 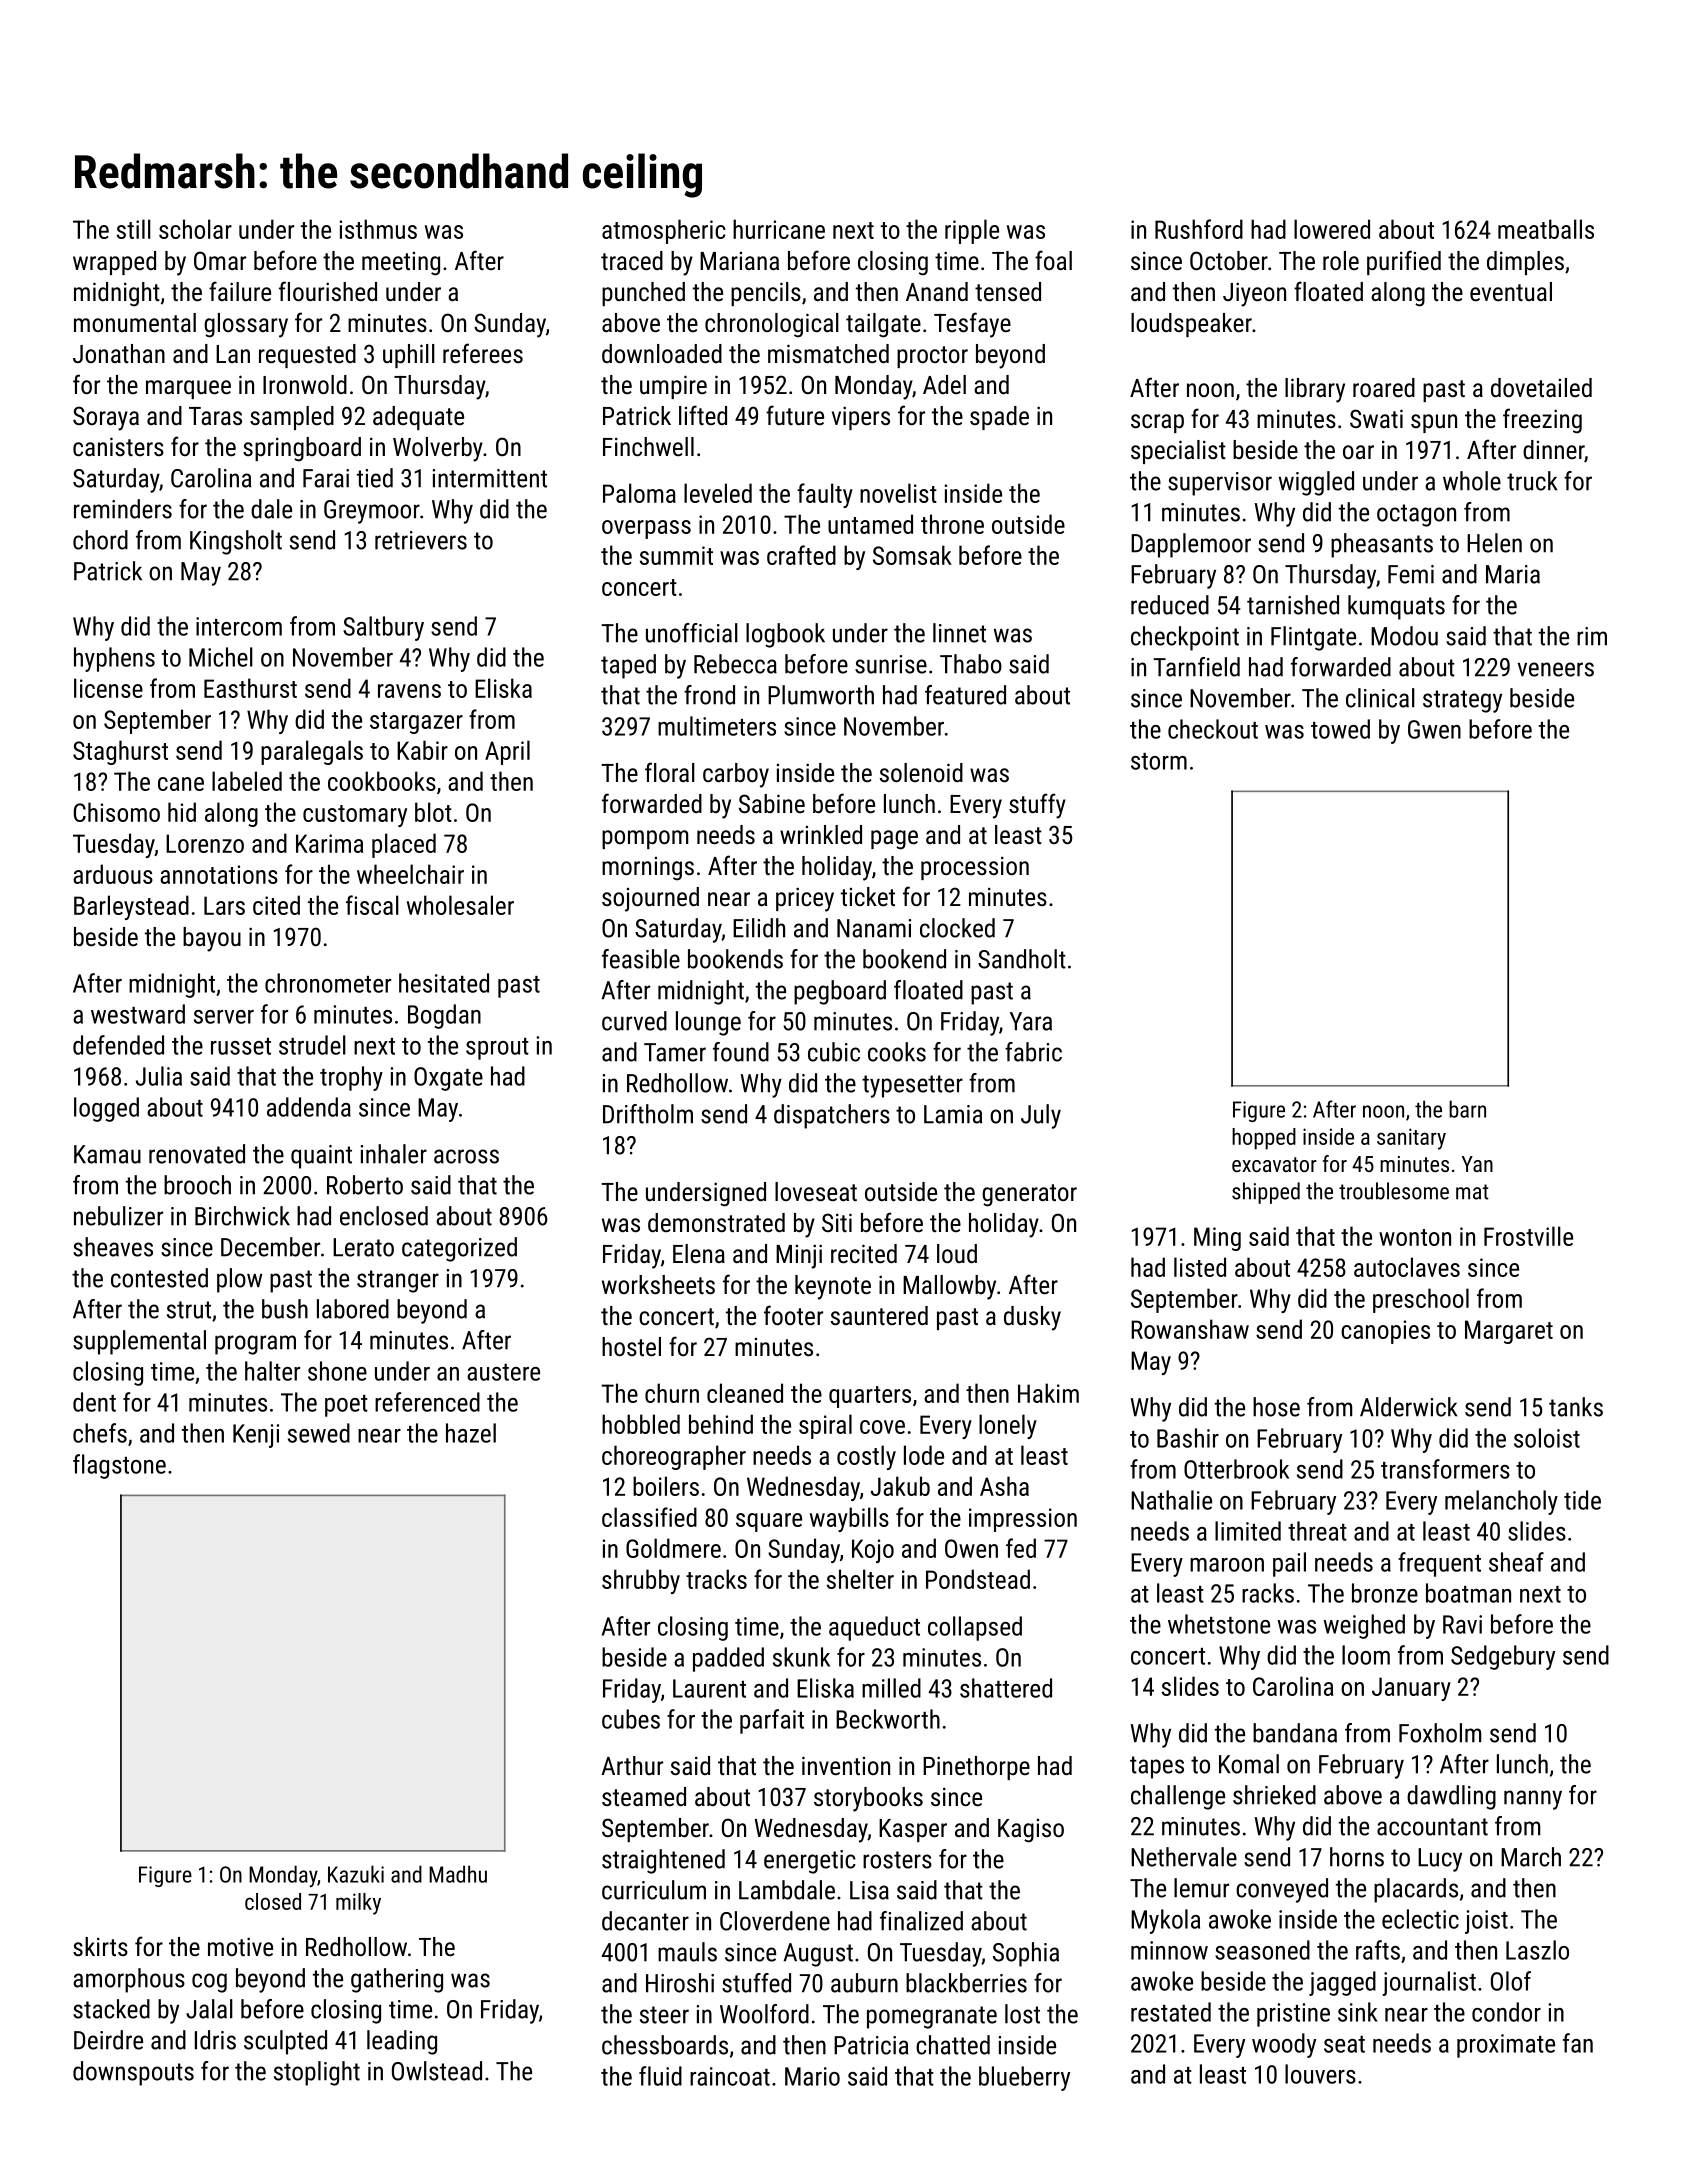 I want to click on westward, so click(x=138, y=1014).
